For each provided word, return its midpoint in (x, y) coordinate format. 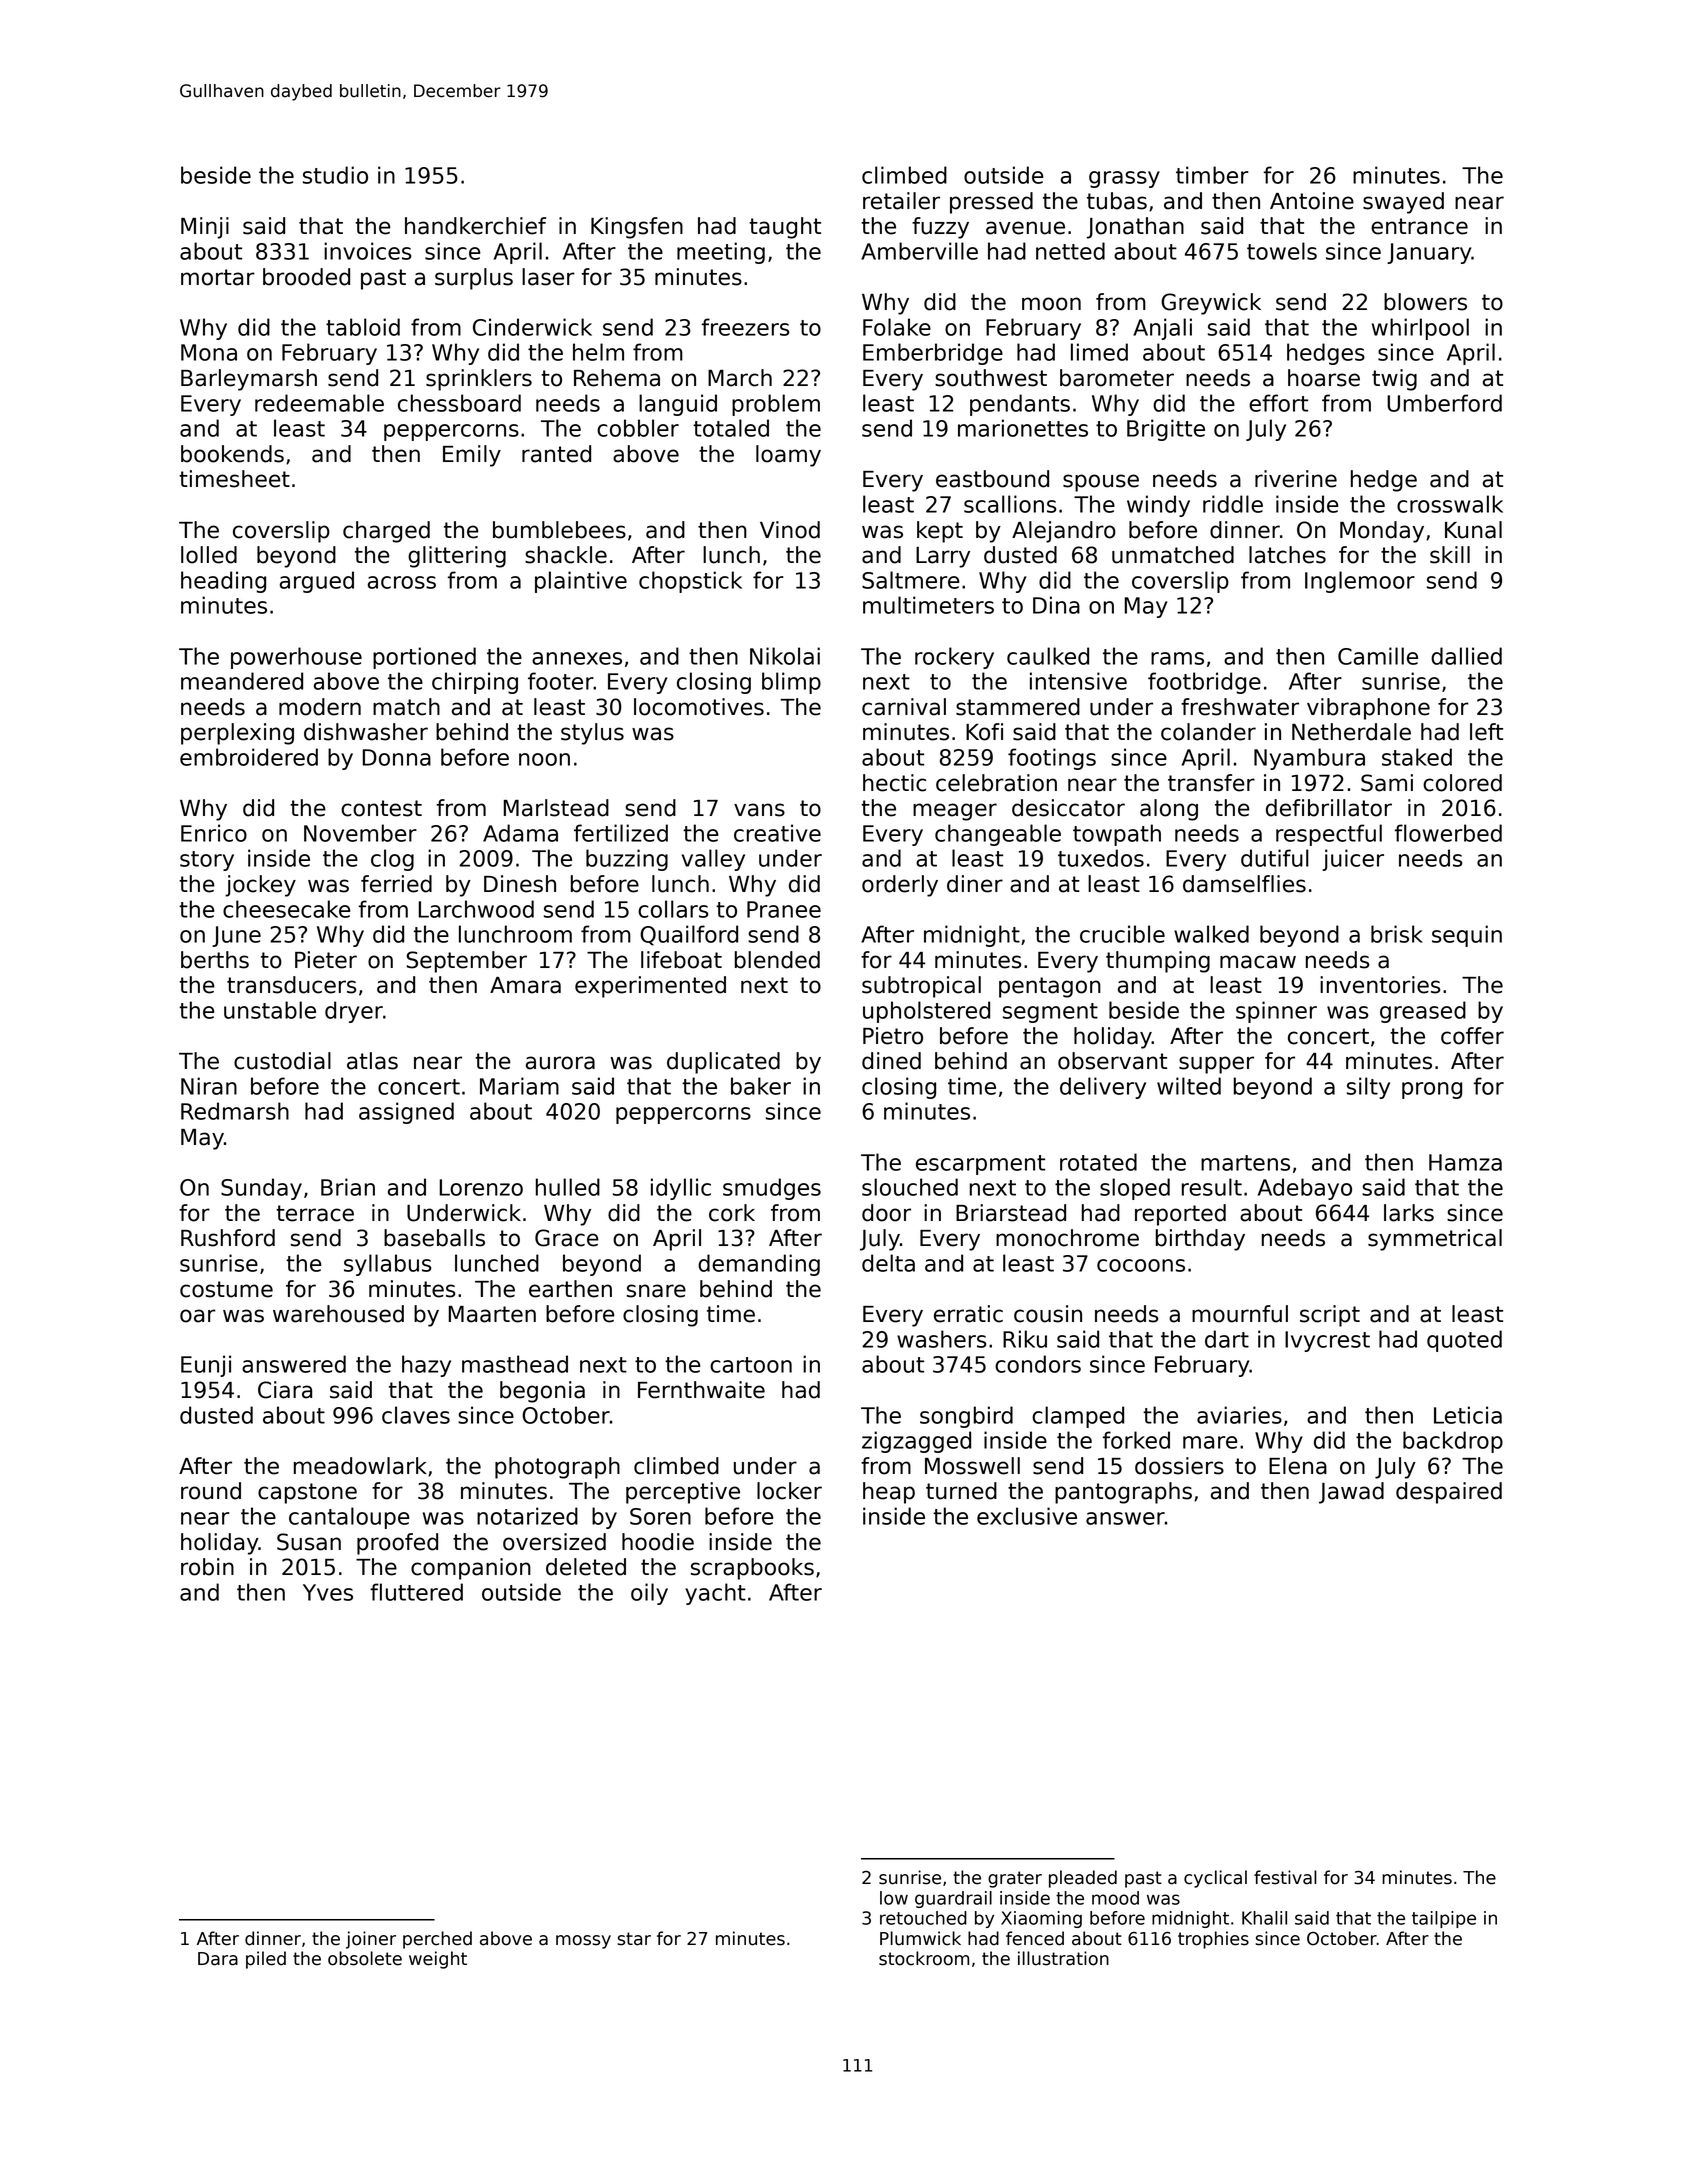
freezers (746, 327)
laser (548, 277)
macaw (1258, 962)
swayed (1403, 203)
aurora (560, 1063)
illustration (1063, 1958)
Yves (328, 1592)
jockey (260, 886)
